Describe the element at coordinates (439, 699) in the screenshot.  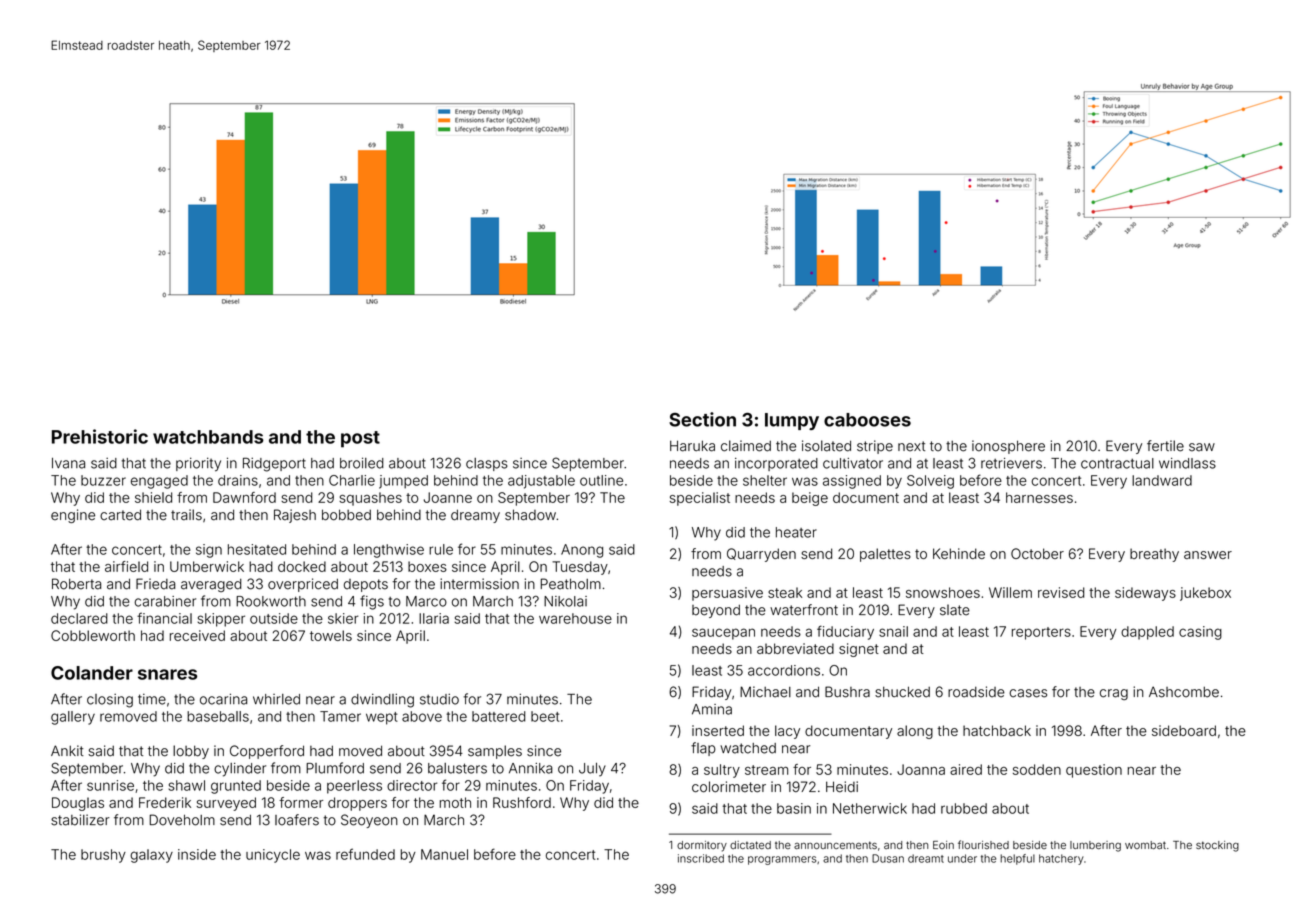
I see `studio` at that location.
